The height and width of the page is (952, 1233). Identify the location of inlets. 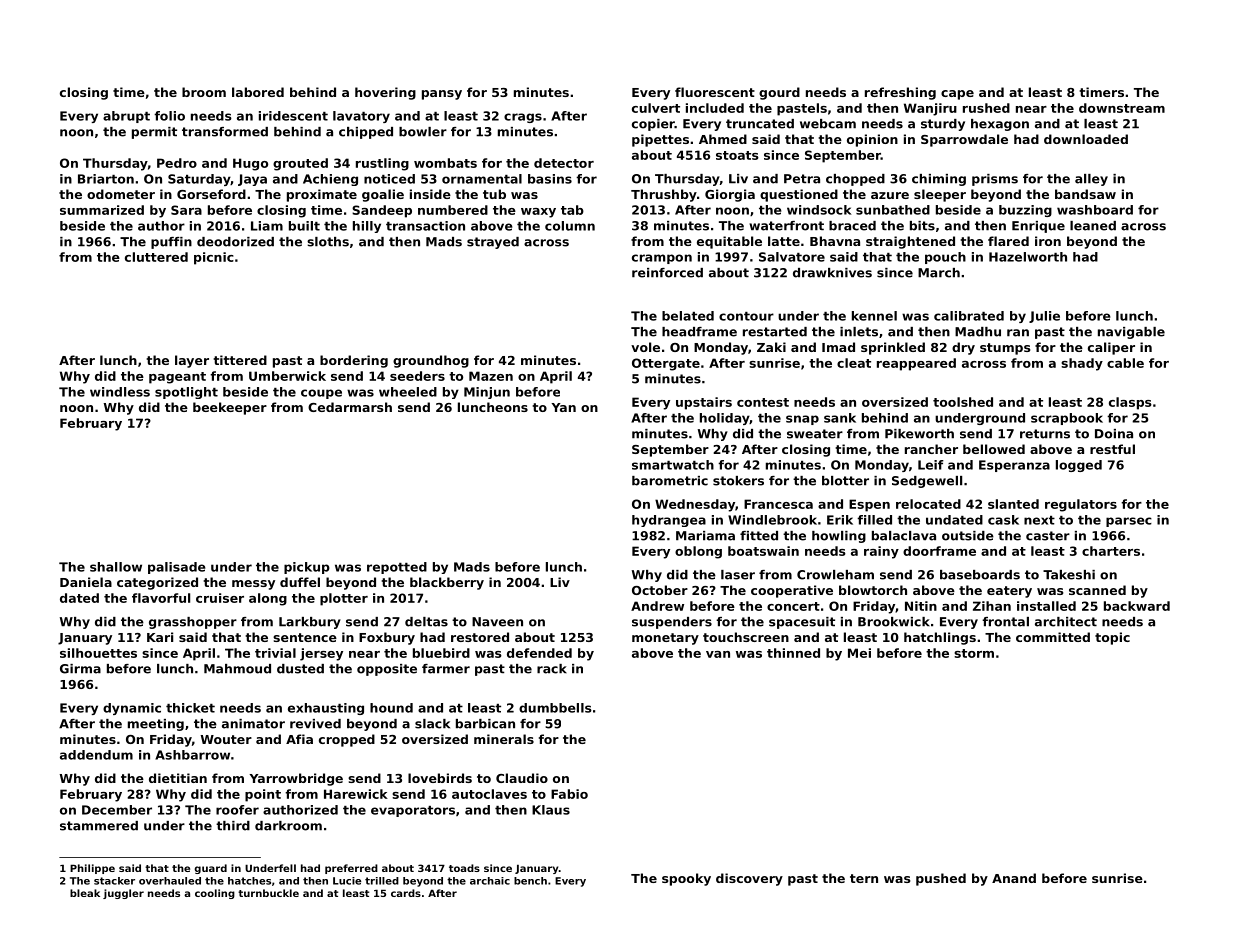
(859, 332).
